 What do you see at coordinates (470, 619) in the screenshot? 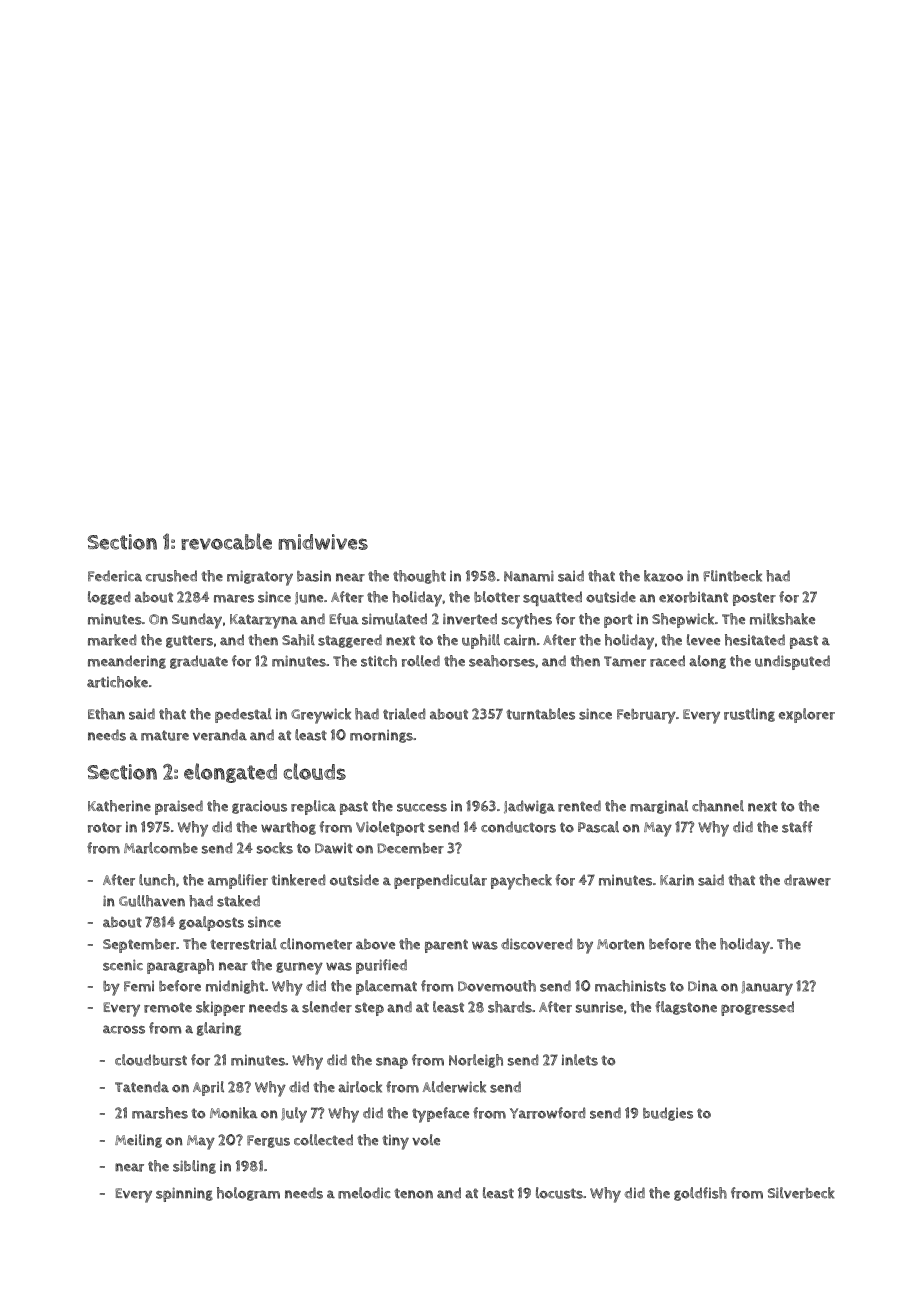
I see `inverted` at bounding box center [470, 619].
